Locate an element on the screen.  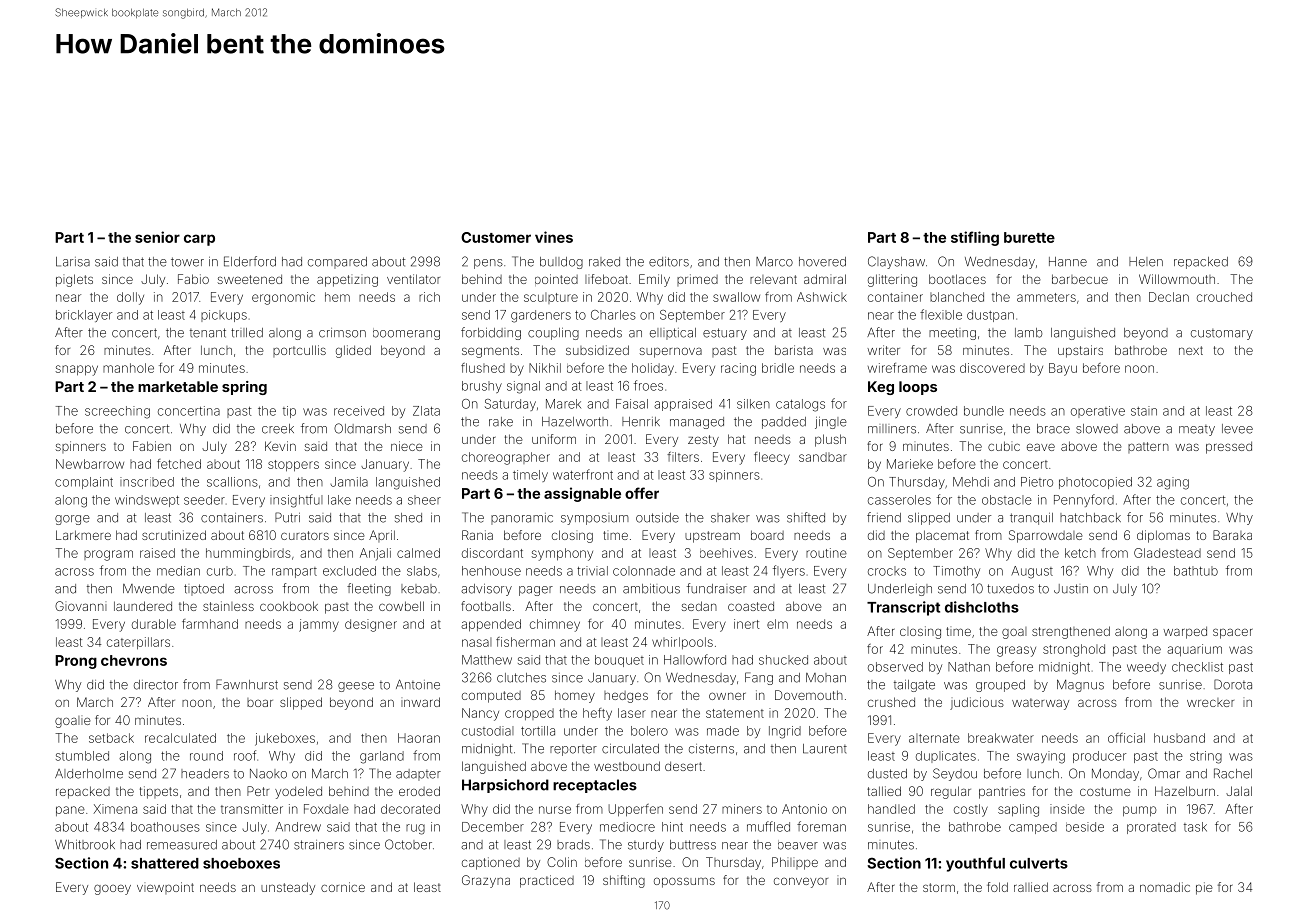
ambitious is located at coordinates (651, 589).
